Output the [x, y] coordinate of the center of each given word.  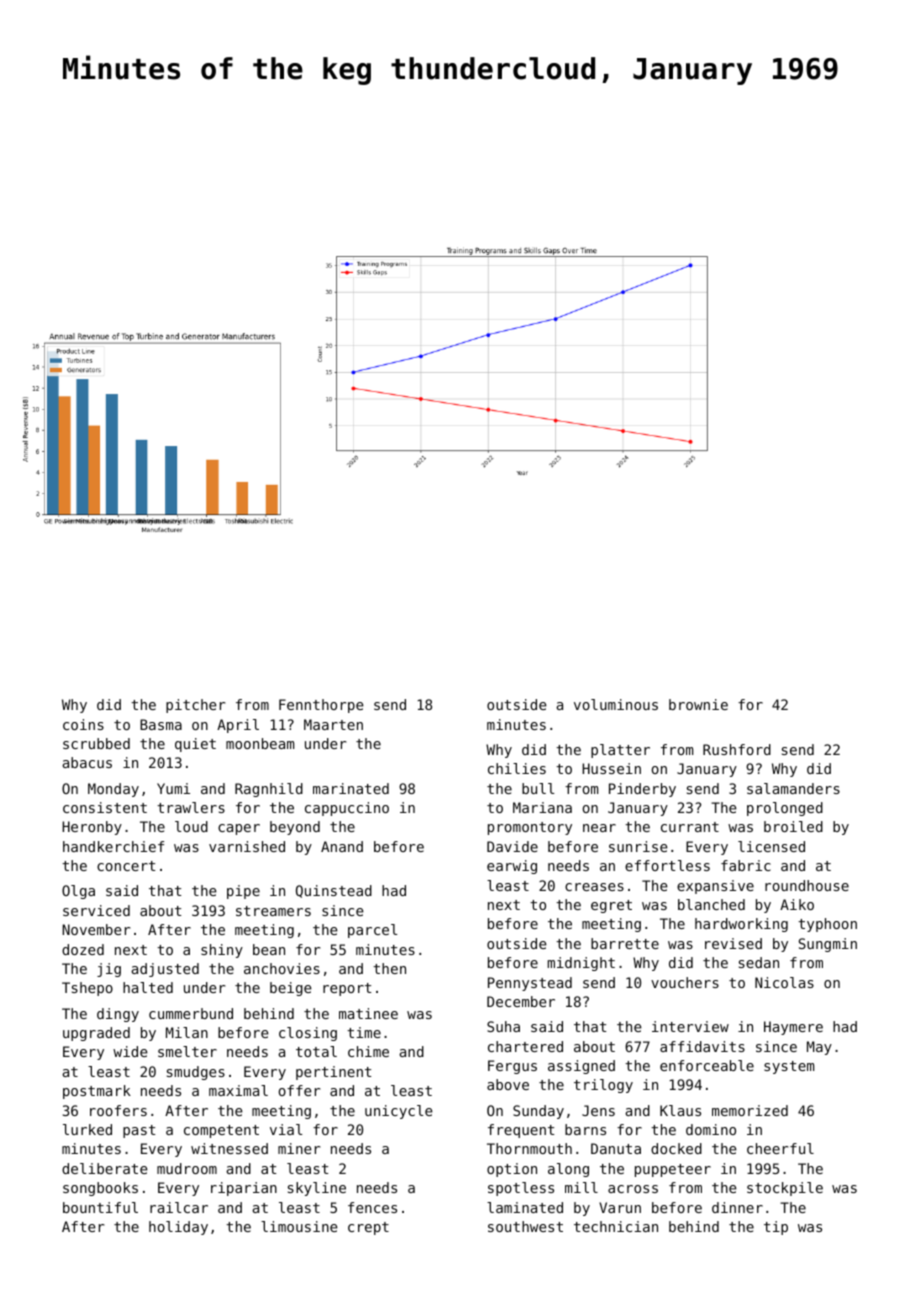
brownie [698, 704]
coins [83, 724]
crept [368, 1228]
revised [733, 943]
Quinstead [334, 891]
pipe [243, 892]
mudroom [187, 1168]
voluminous [616, 704]
